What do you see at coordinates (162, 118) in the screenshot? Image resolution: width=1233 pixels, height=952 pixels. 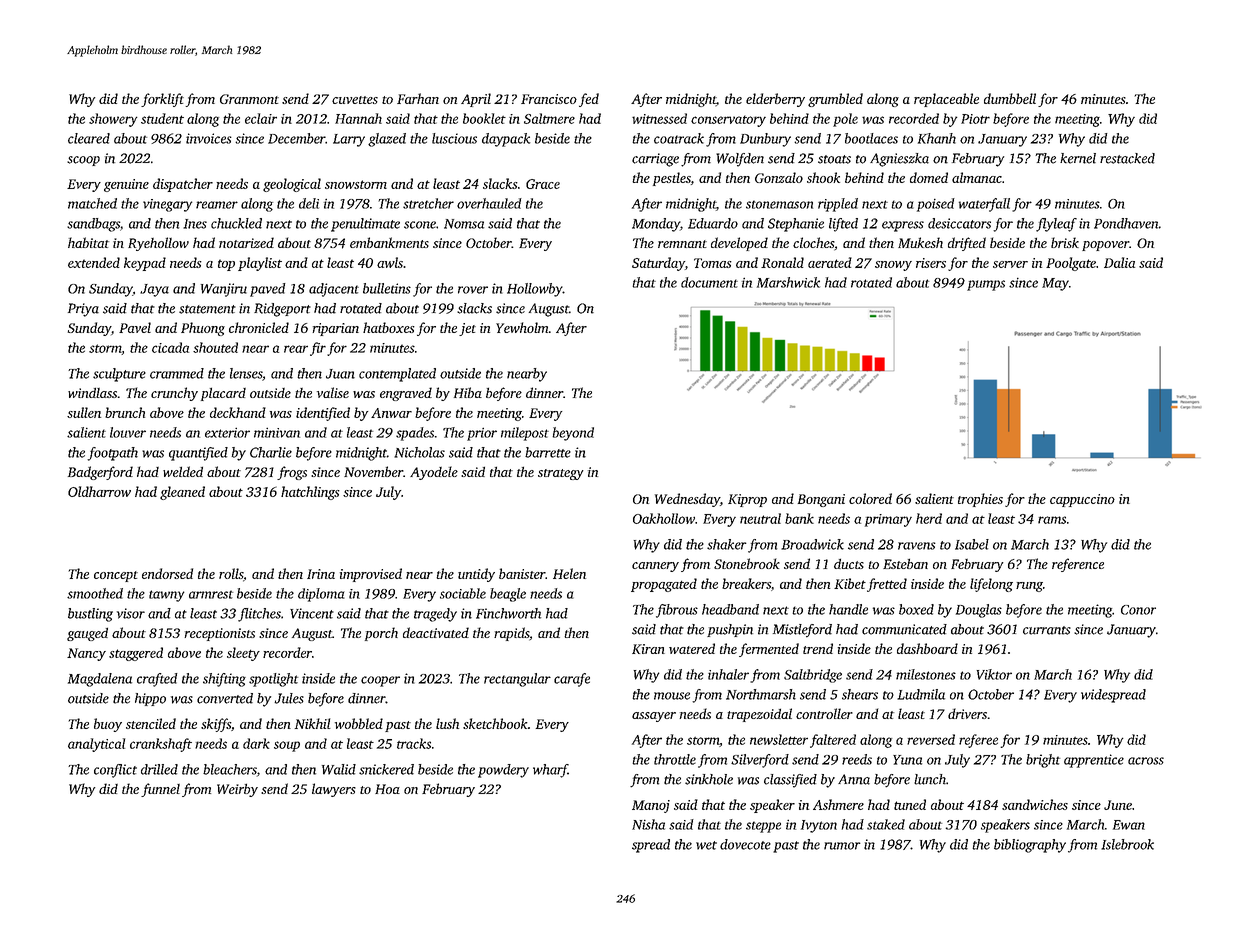 I see `student` at bounding box center [162, 118].
